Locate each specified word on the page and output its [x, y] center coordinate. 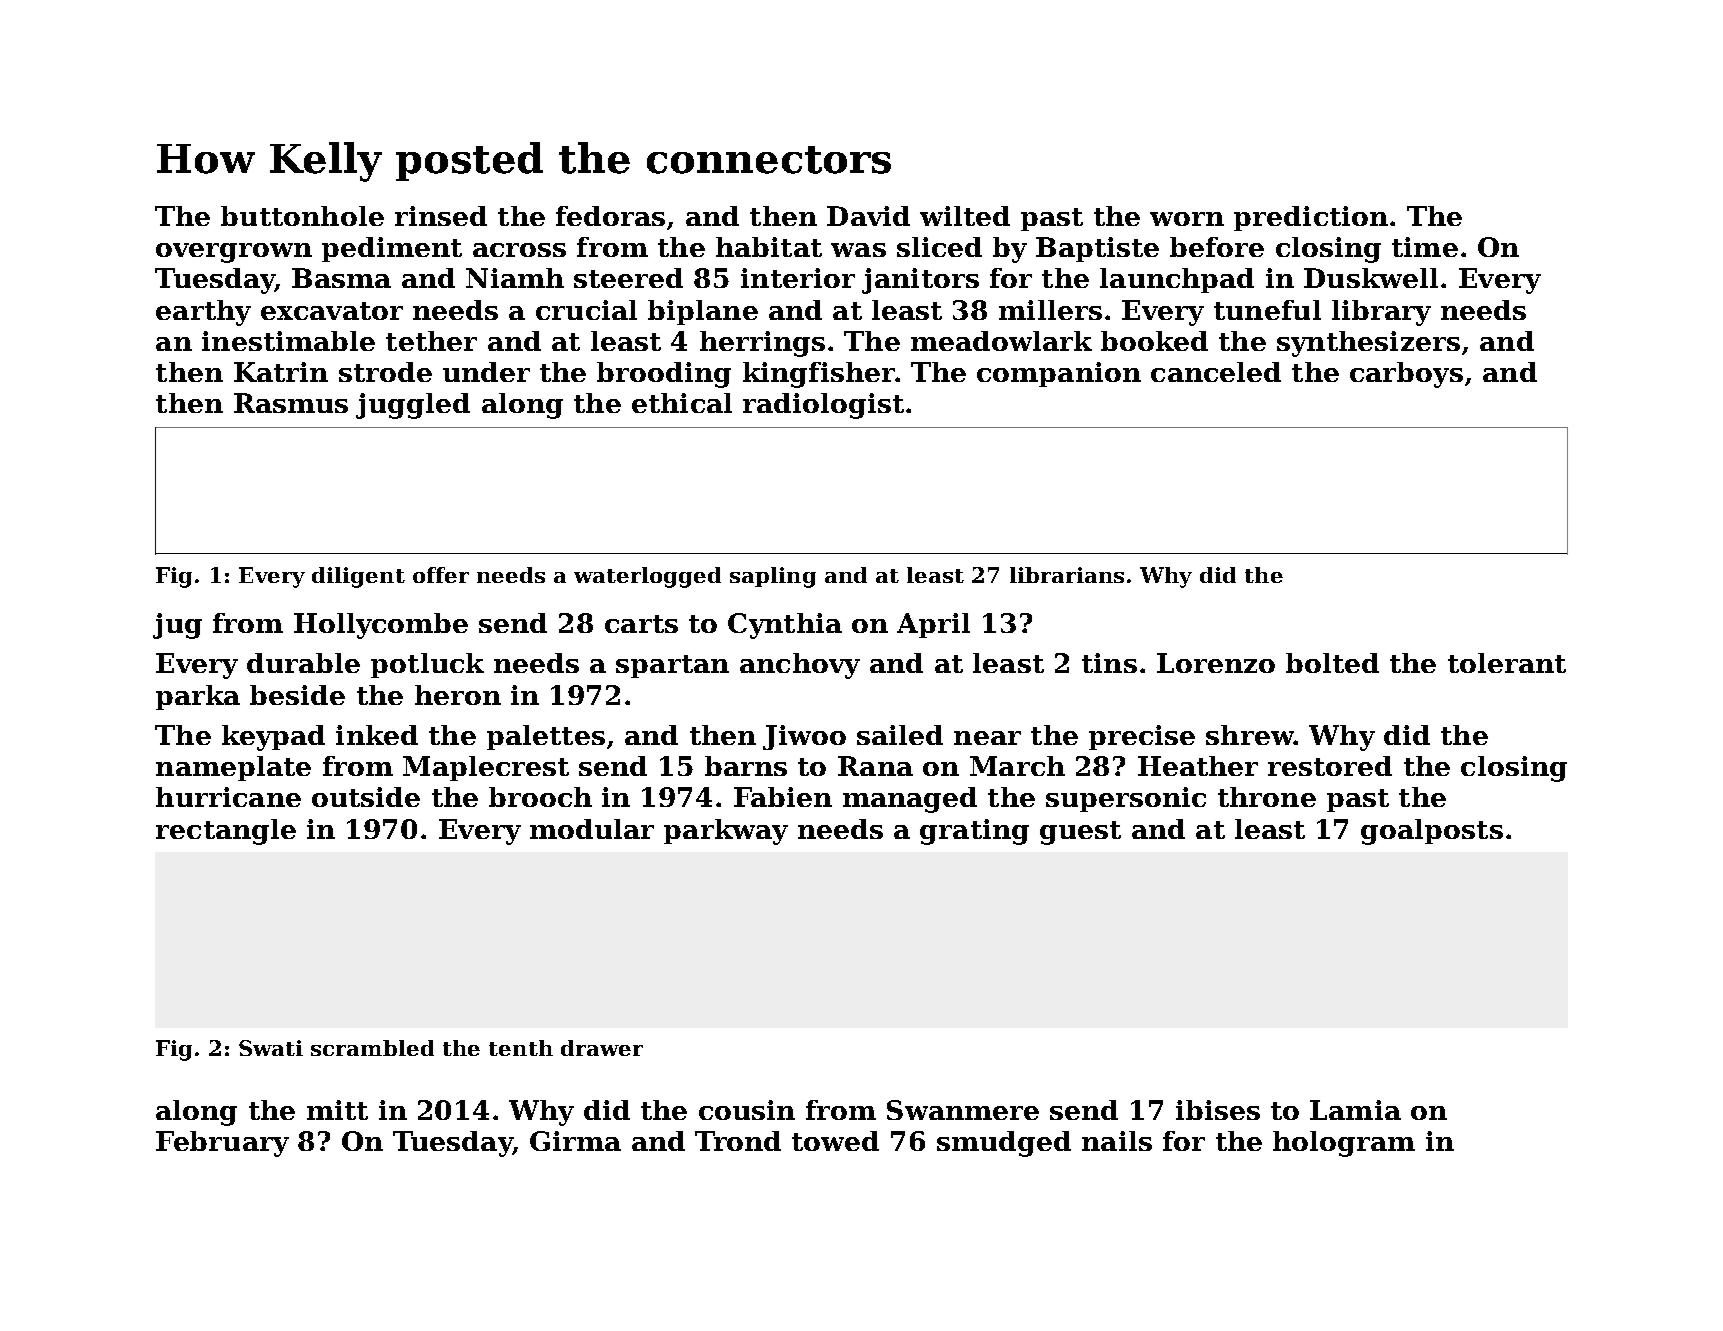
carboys [1406, 375]
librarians [1067, 575]
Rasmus [291, 403]
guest [1080, 833]
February [222, 1144]
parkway [726, 832]
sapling [773, 577]
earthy [203, 313]
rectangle [226, 832]
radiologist [823, 406]
